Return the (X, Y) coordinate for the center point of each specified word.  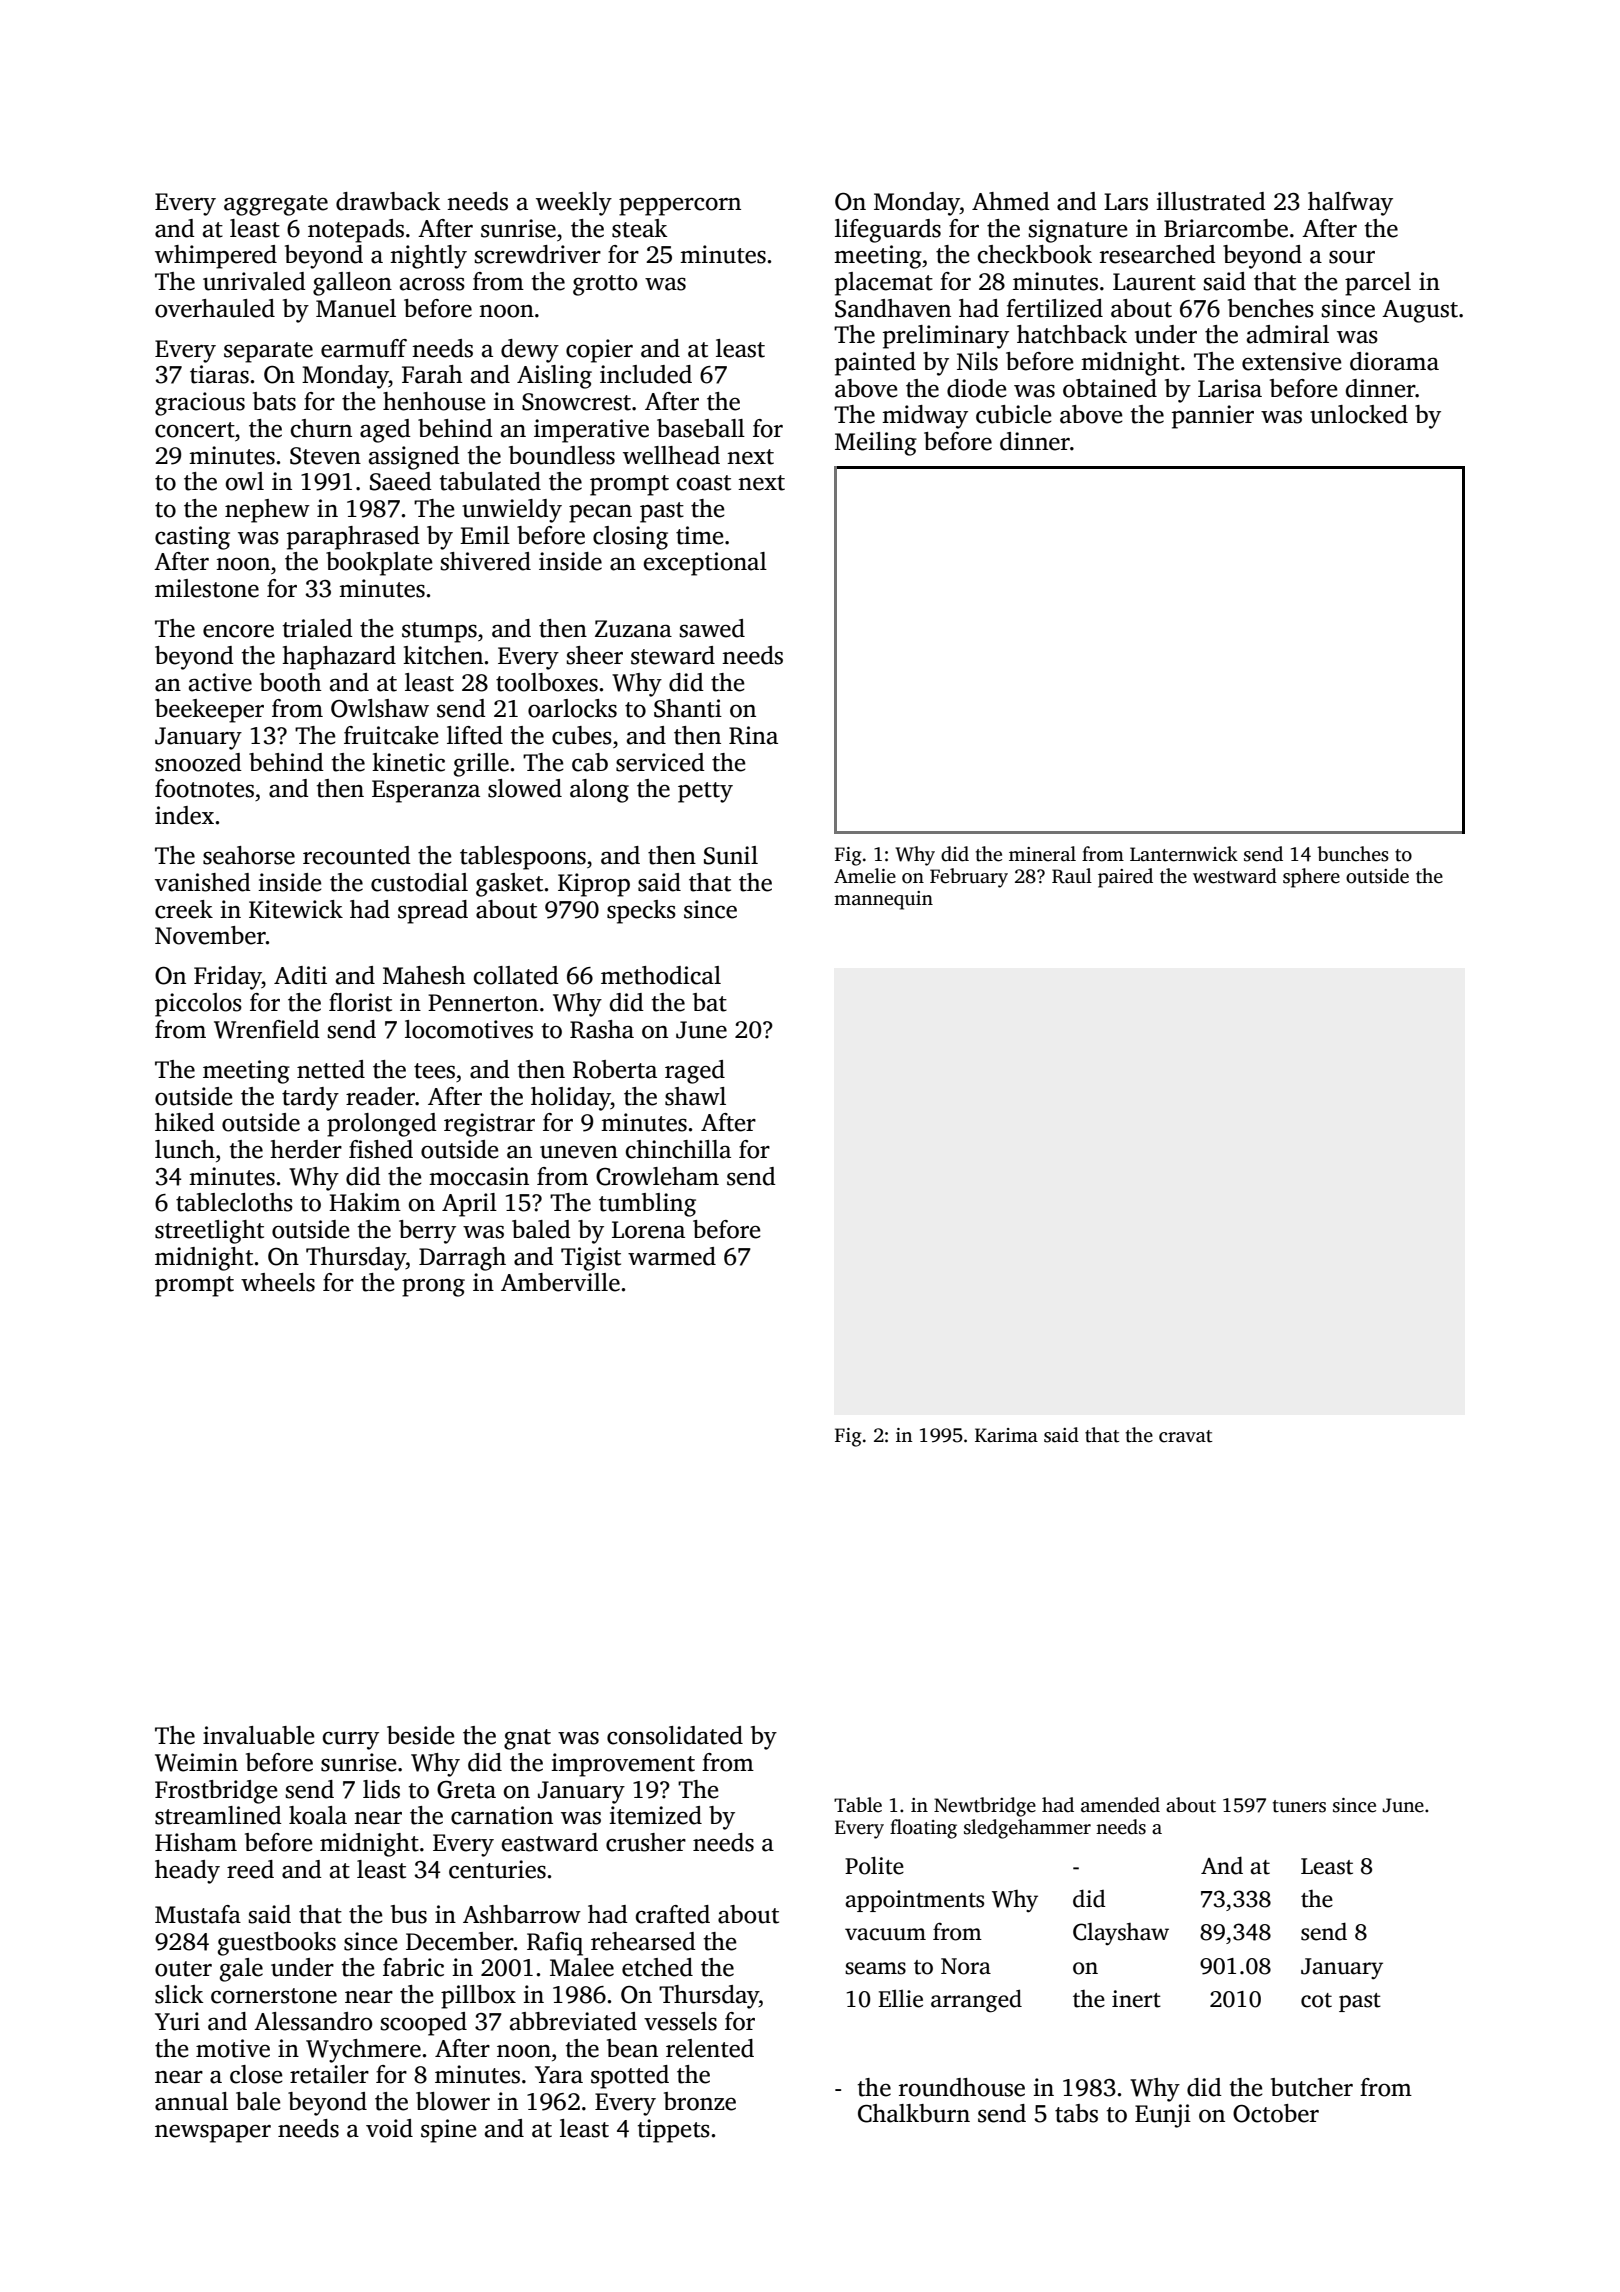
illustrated (1211, 201)
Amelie (865, 876)
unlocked (1359, 414)
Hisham (196, 1842)
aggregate (276, 205)
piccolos (198, 1005)
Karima (1006, 1435)
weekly (574, 204)
